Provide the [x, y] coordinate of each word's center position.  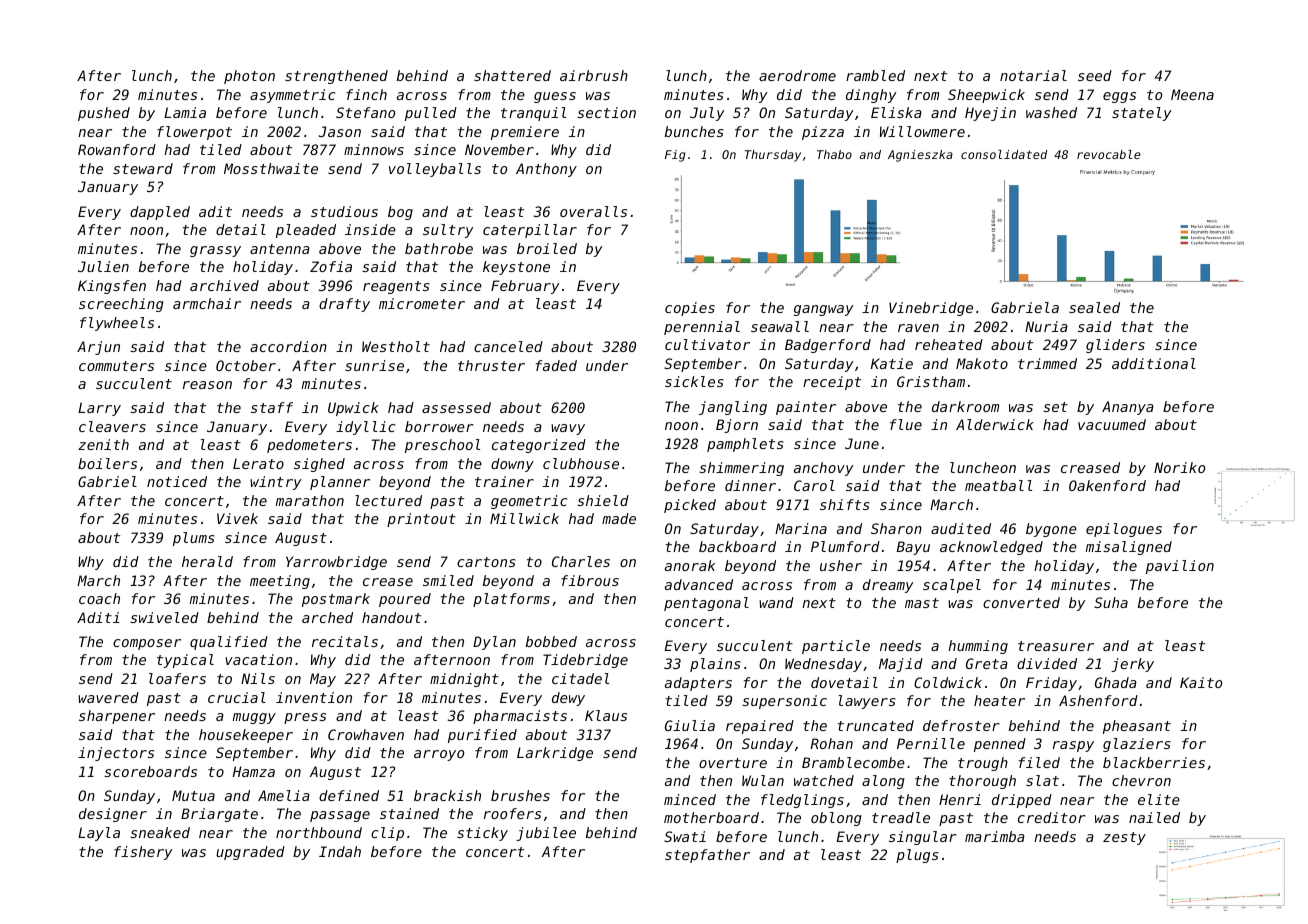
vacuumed [1112, 424]
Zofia [331, 266]
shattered [512, 75]
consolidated [1004, 154]
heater [999, 700]
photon [249, 77]
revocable [1109, 154]
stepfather [707, 856]
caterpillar [530, 231]
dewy [568, 699]
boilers [107, 463]
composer [147, 644]
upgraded [250, 853]
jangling [733, 408]
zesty [1124, 838]
